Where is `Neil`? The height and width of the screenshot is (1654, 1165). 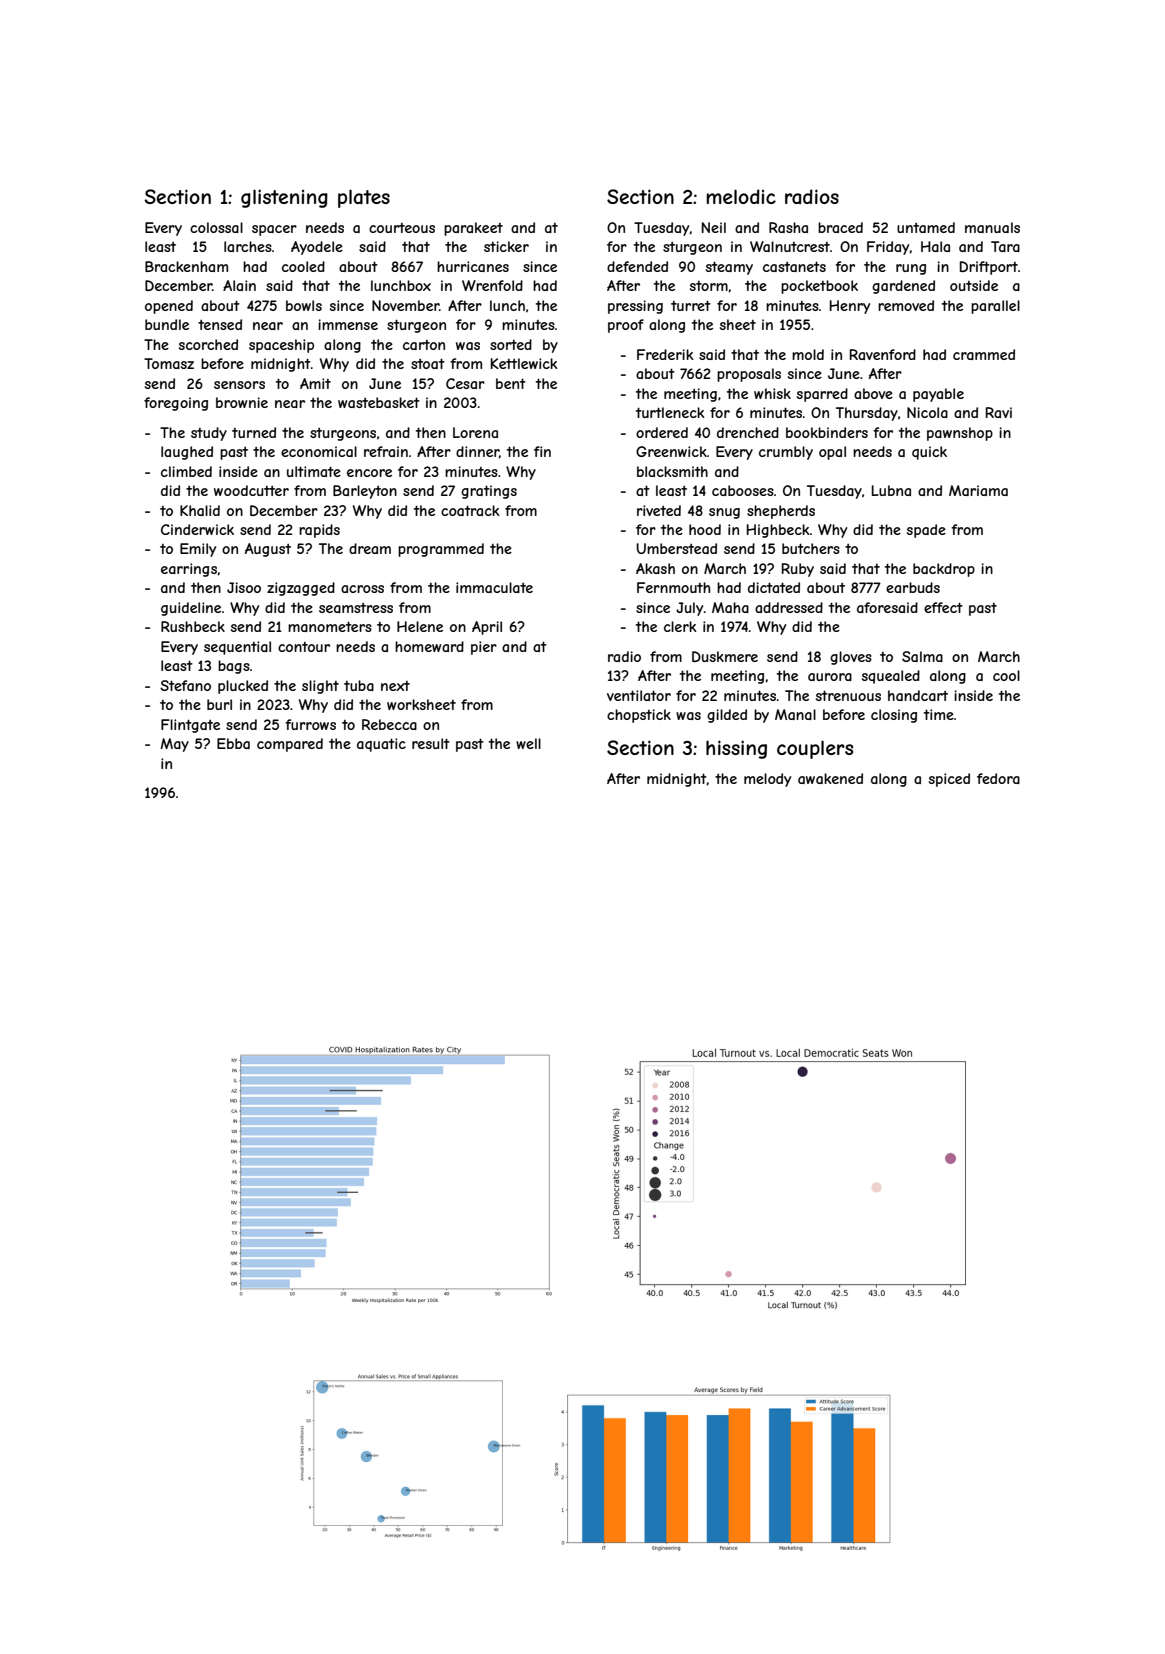
Neil is located at coordinates (714, 227).
